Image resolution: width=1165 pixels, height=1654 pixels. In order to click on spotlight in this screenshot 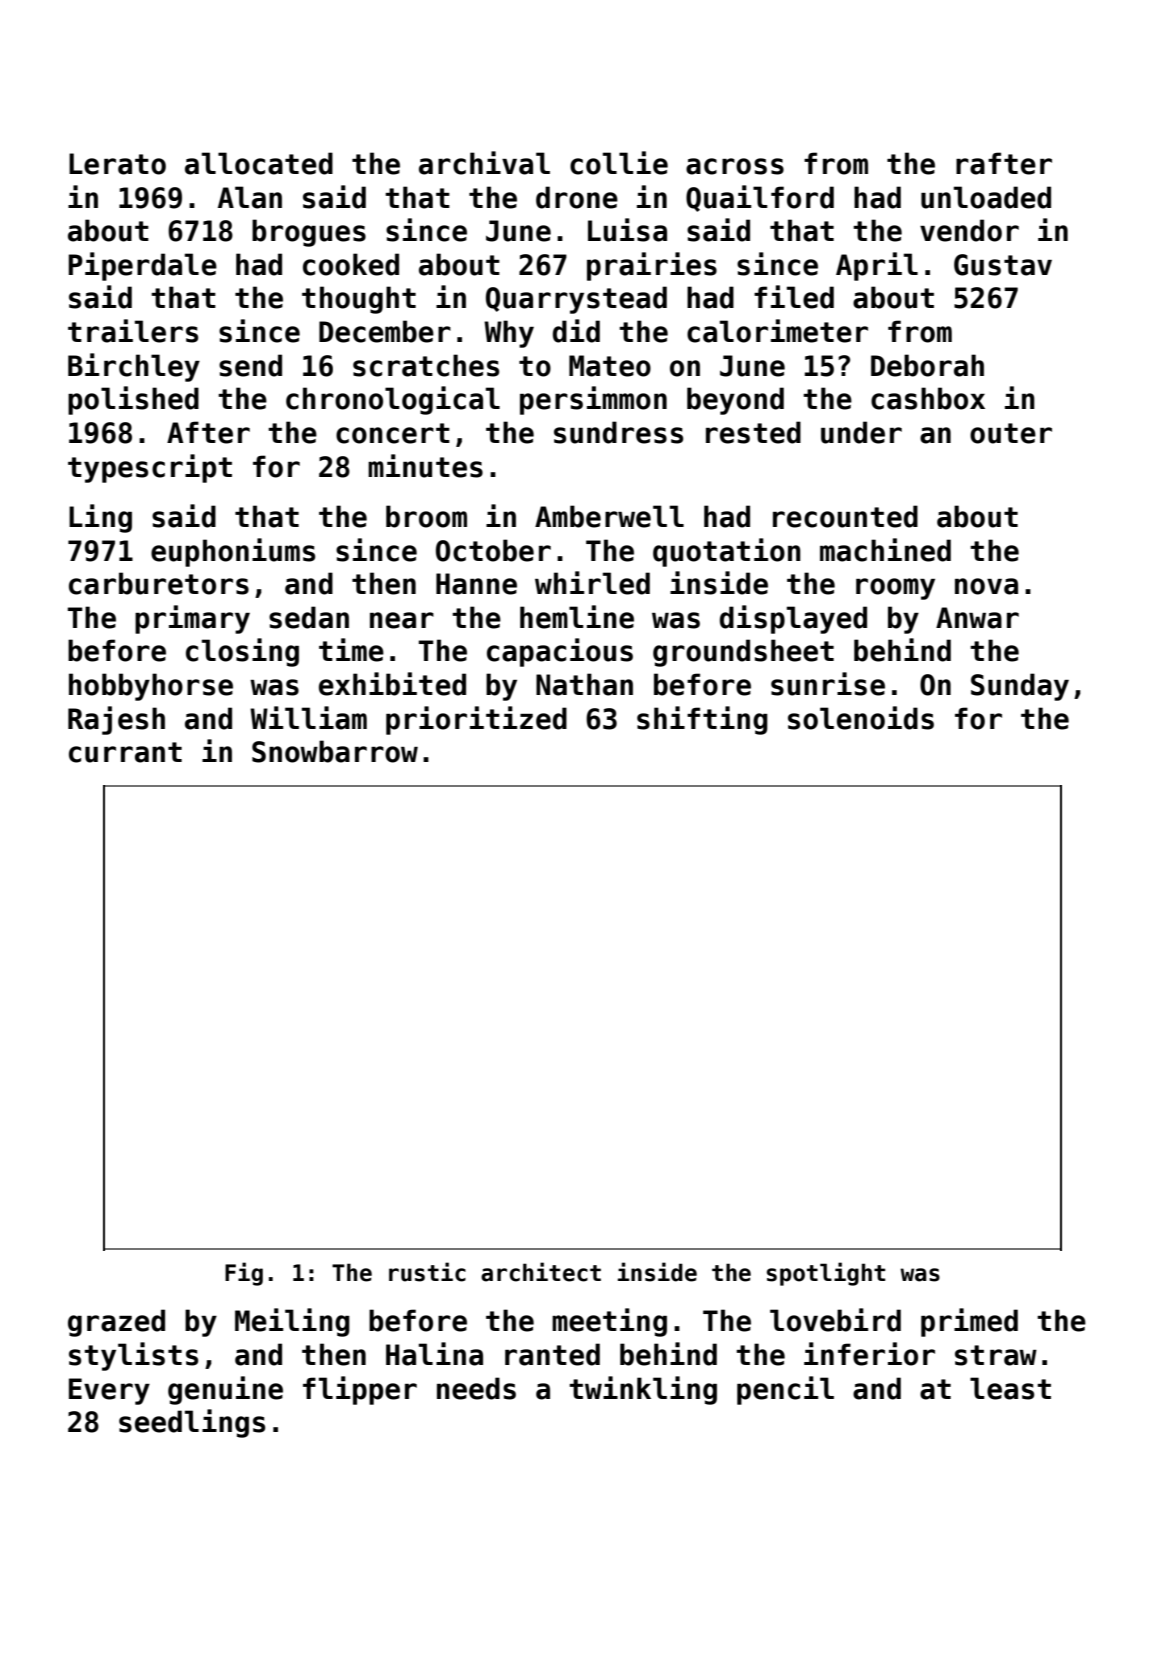, I will do `click(826, 1274)`.
